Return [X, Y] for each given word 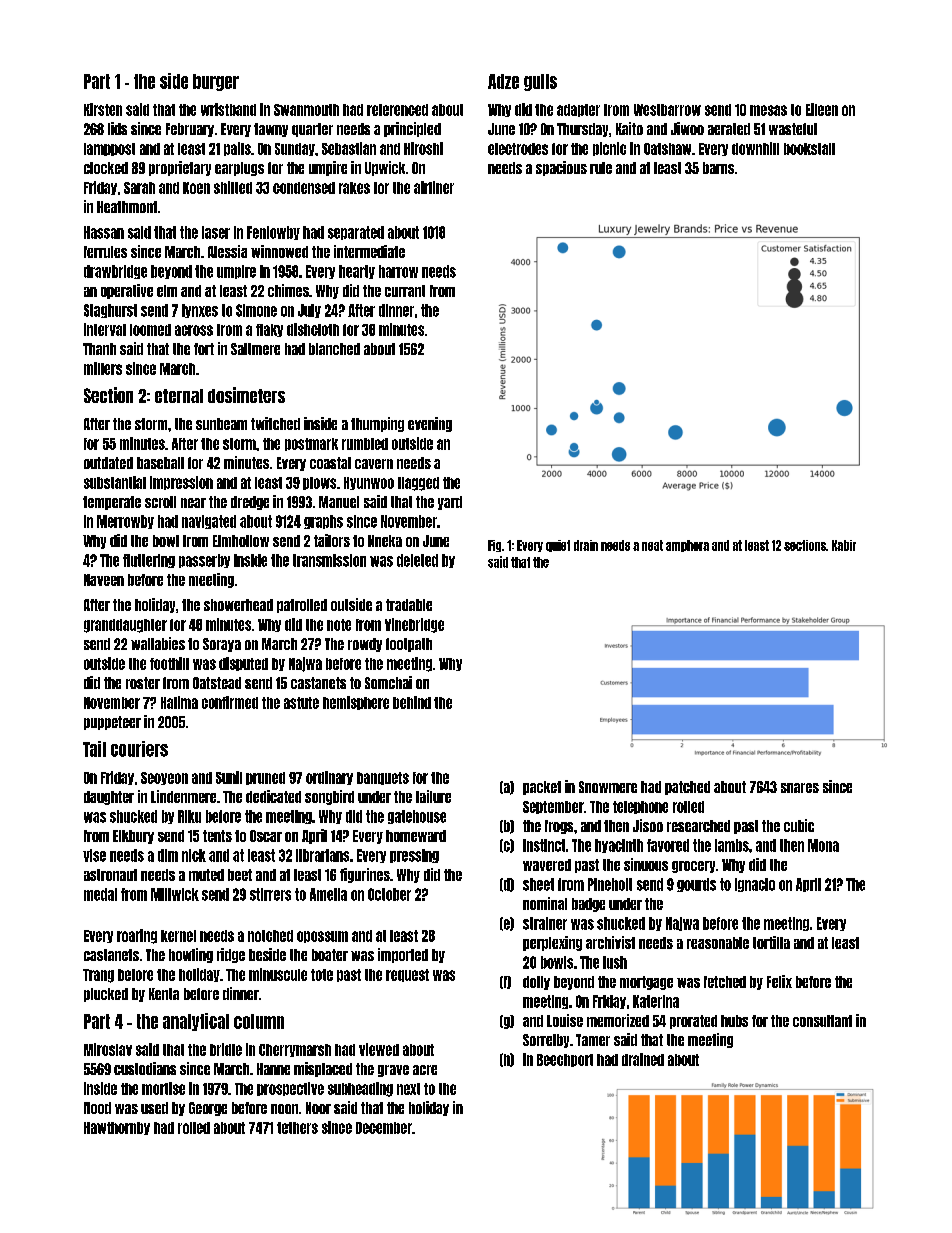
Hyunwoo [369, 483]
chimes [288, 290]
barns [718, 168]
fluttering [149, 561]
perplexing [552, 943]
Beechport [565, 1060]
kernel [178, 936]
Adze [503, 81]
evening [430, 424]
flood [97, 1108]
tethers [297, 1128]
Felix [779, 981]
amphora [687, 546]
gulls [540, 82]
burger [216, 82]
